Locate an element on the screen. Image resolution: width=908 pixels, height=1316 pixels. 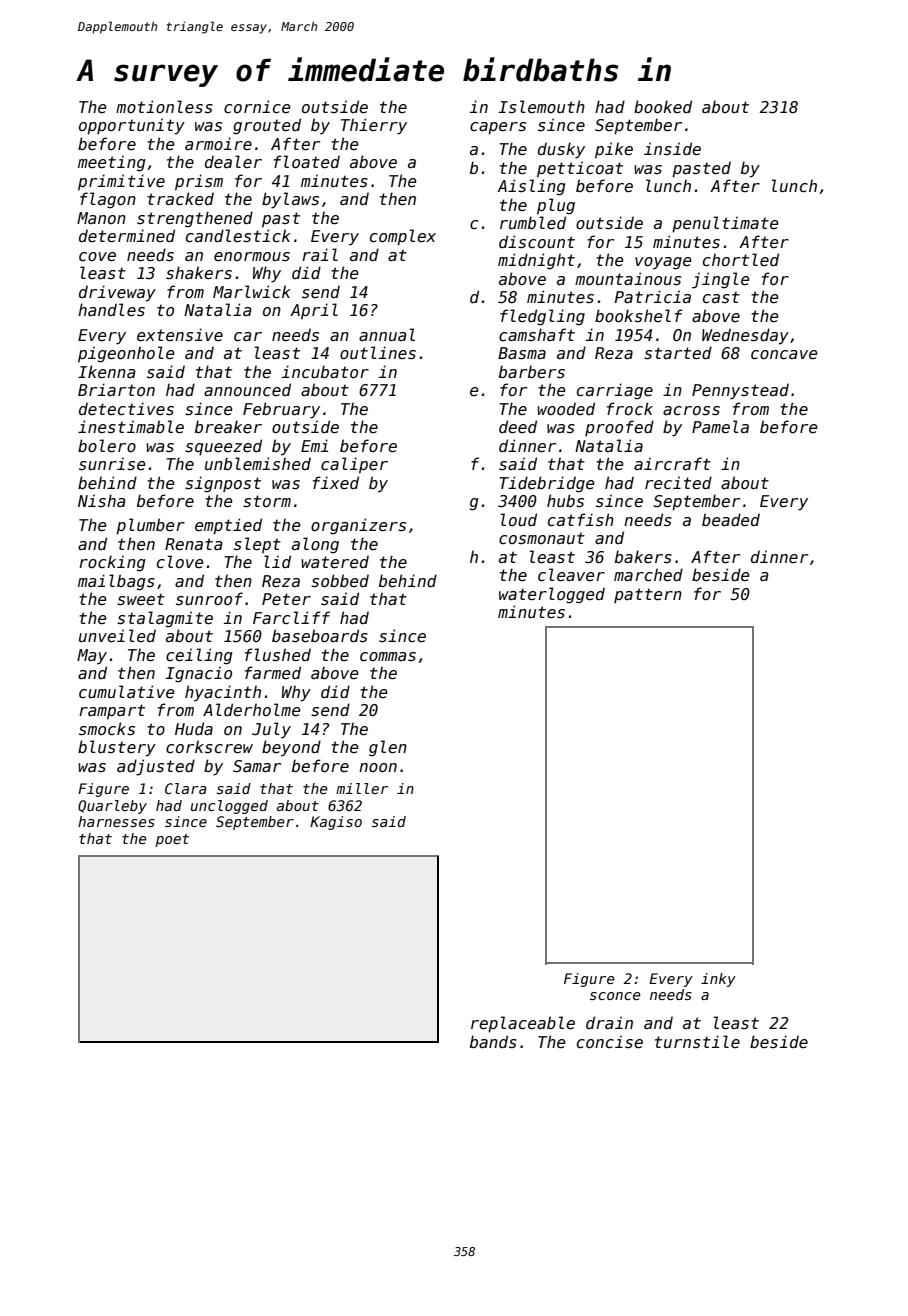
inky is located at coordinates (718, 980).
